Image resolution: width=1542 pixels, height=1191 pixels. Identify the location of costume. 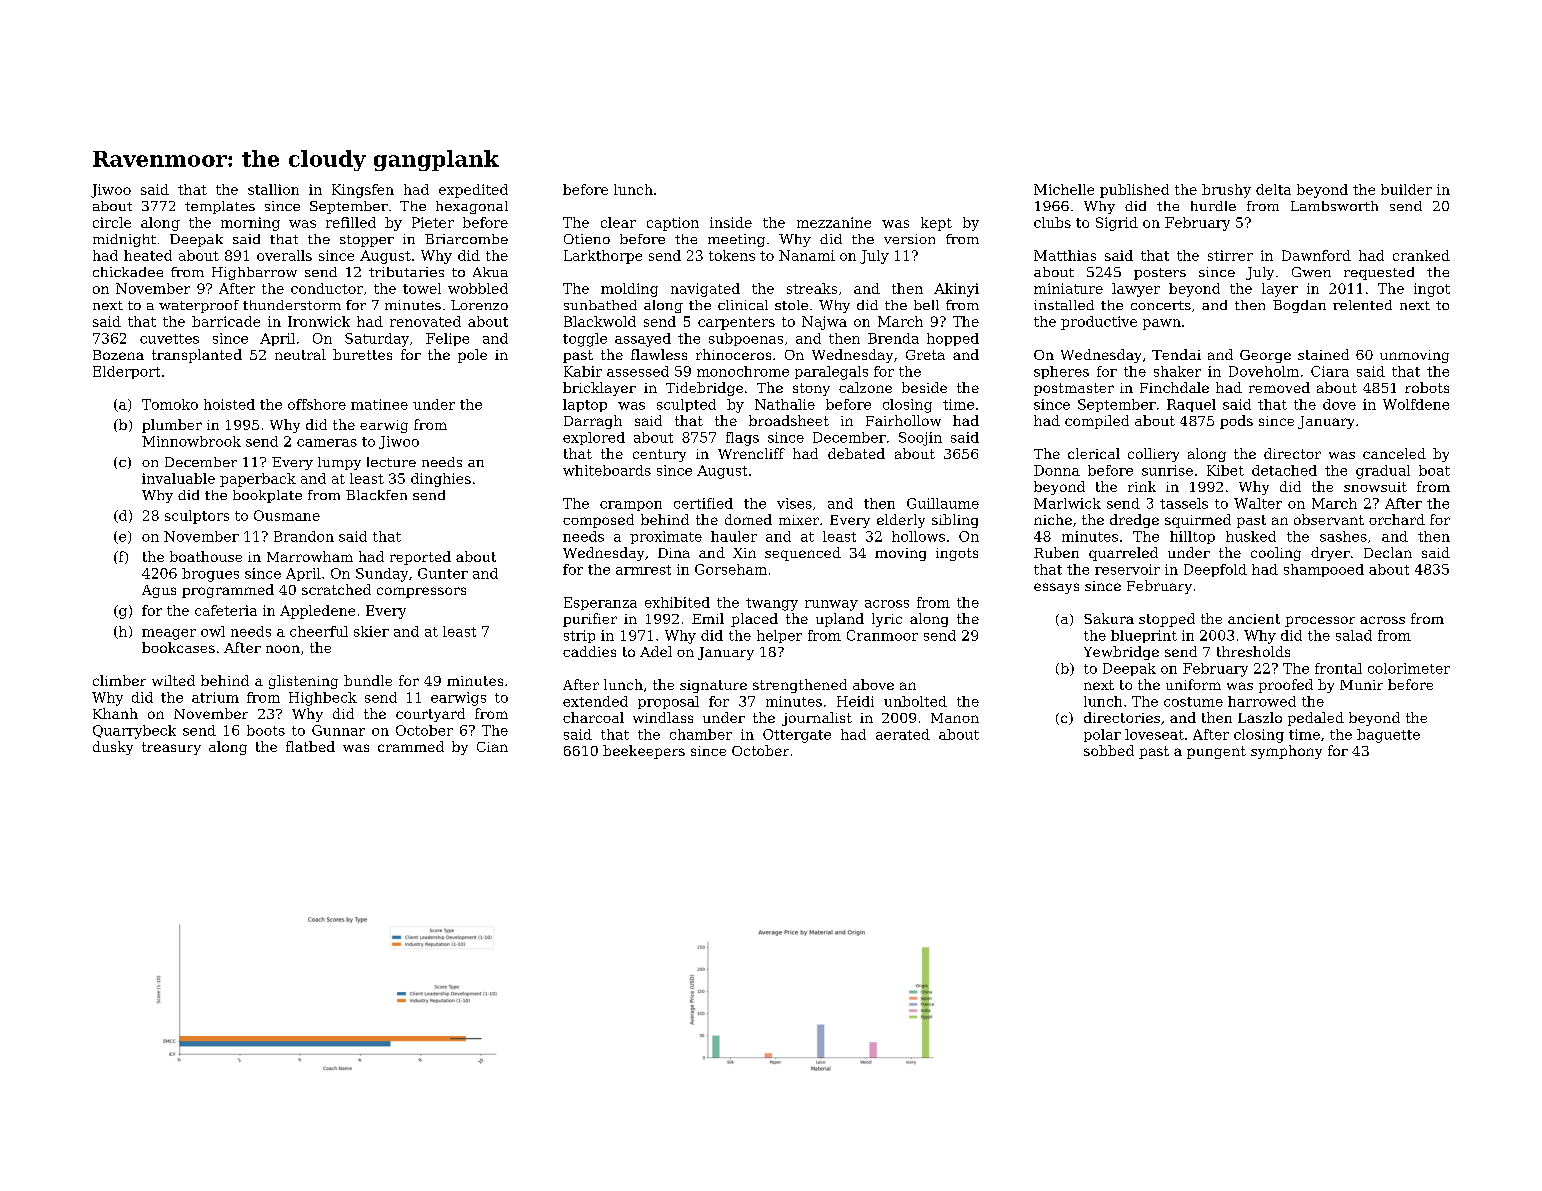
(1193, 702).
